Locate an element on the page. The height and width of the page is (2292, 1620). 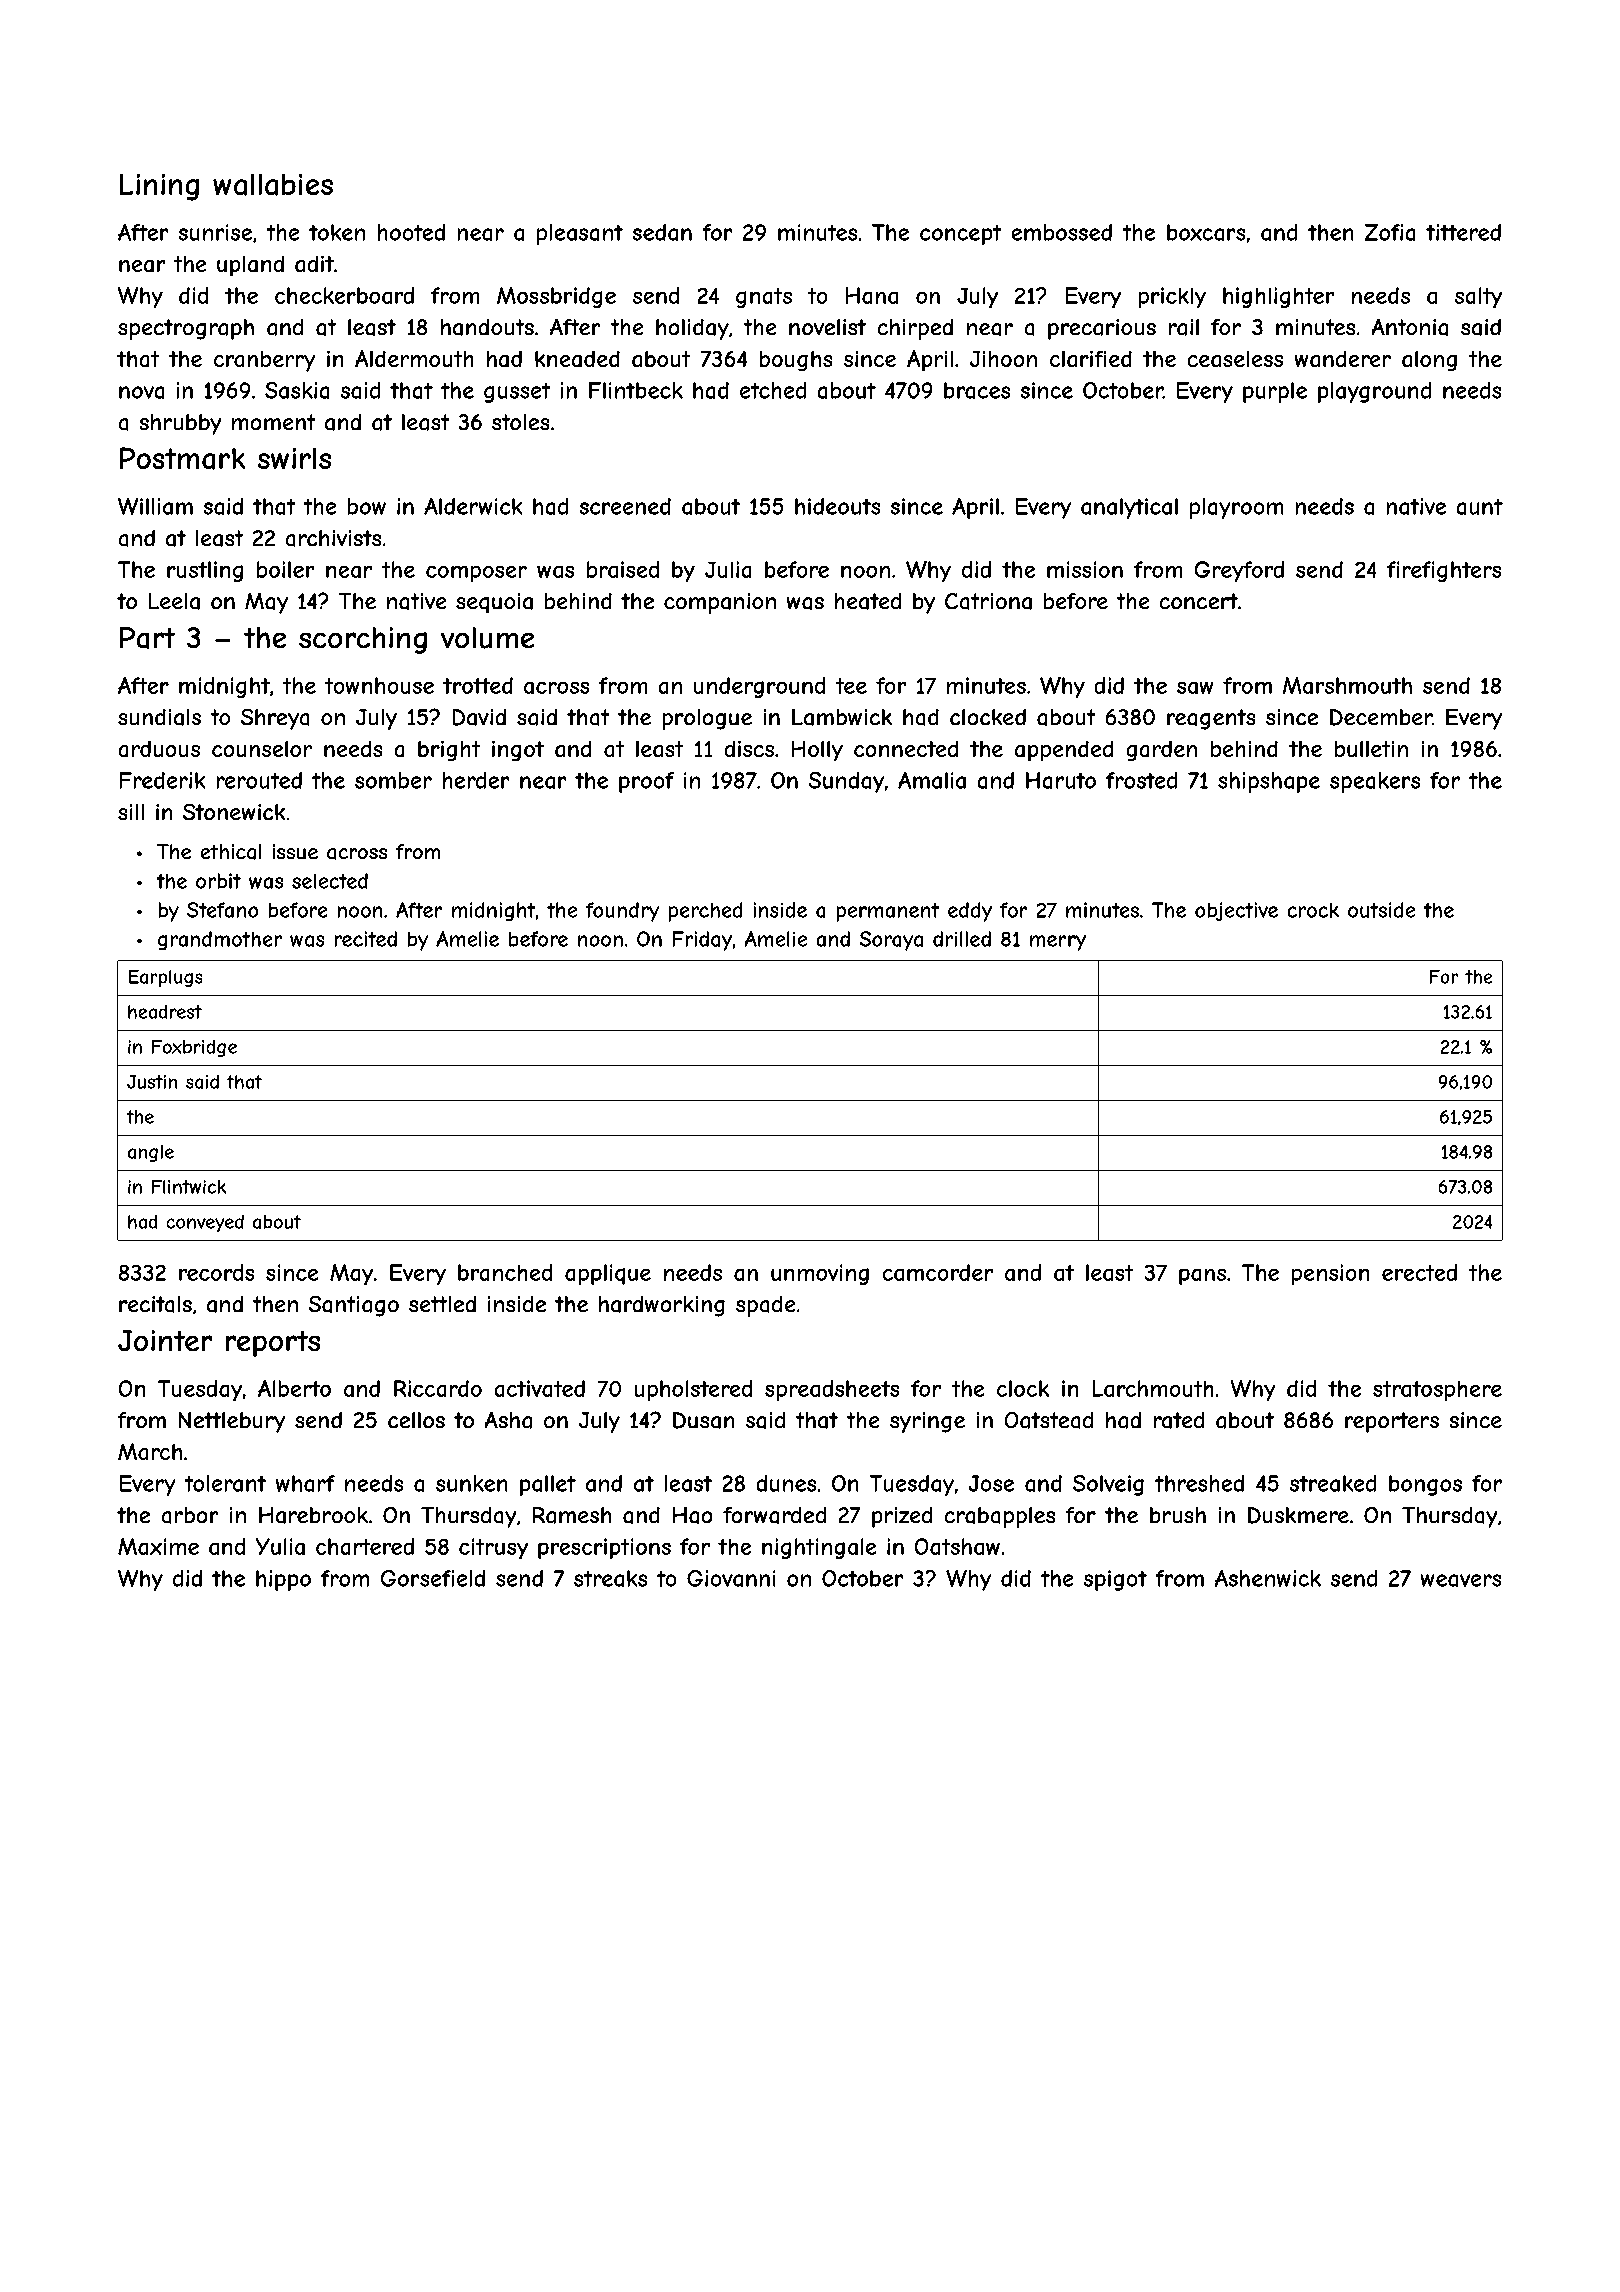
sill is located at coordinates (131, 812).
